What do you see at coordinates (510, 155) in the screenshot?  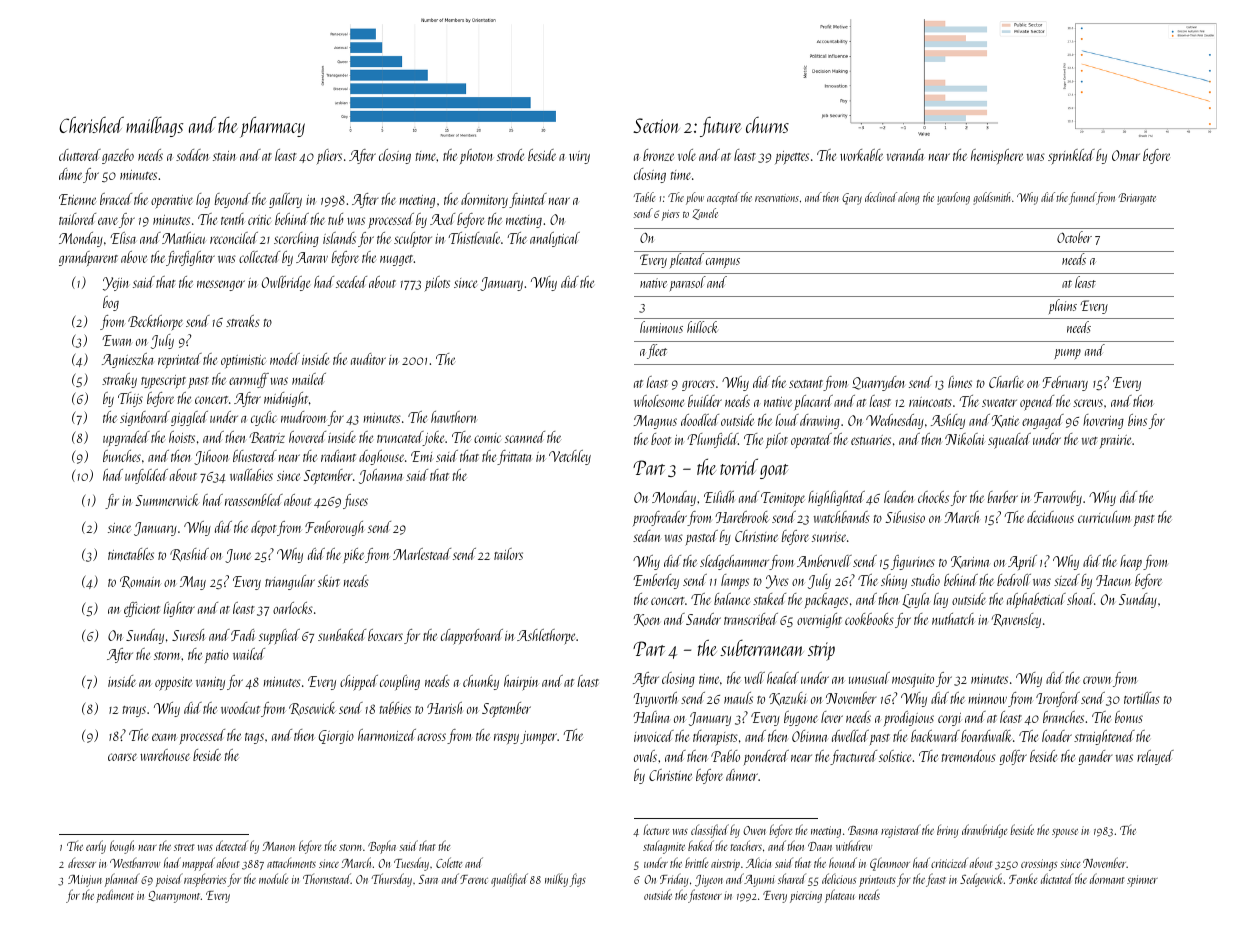 I see `strode` at bounding box center [510, 155].
